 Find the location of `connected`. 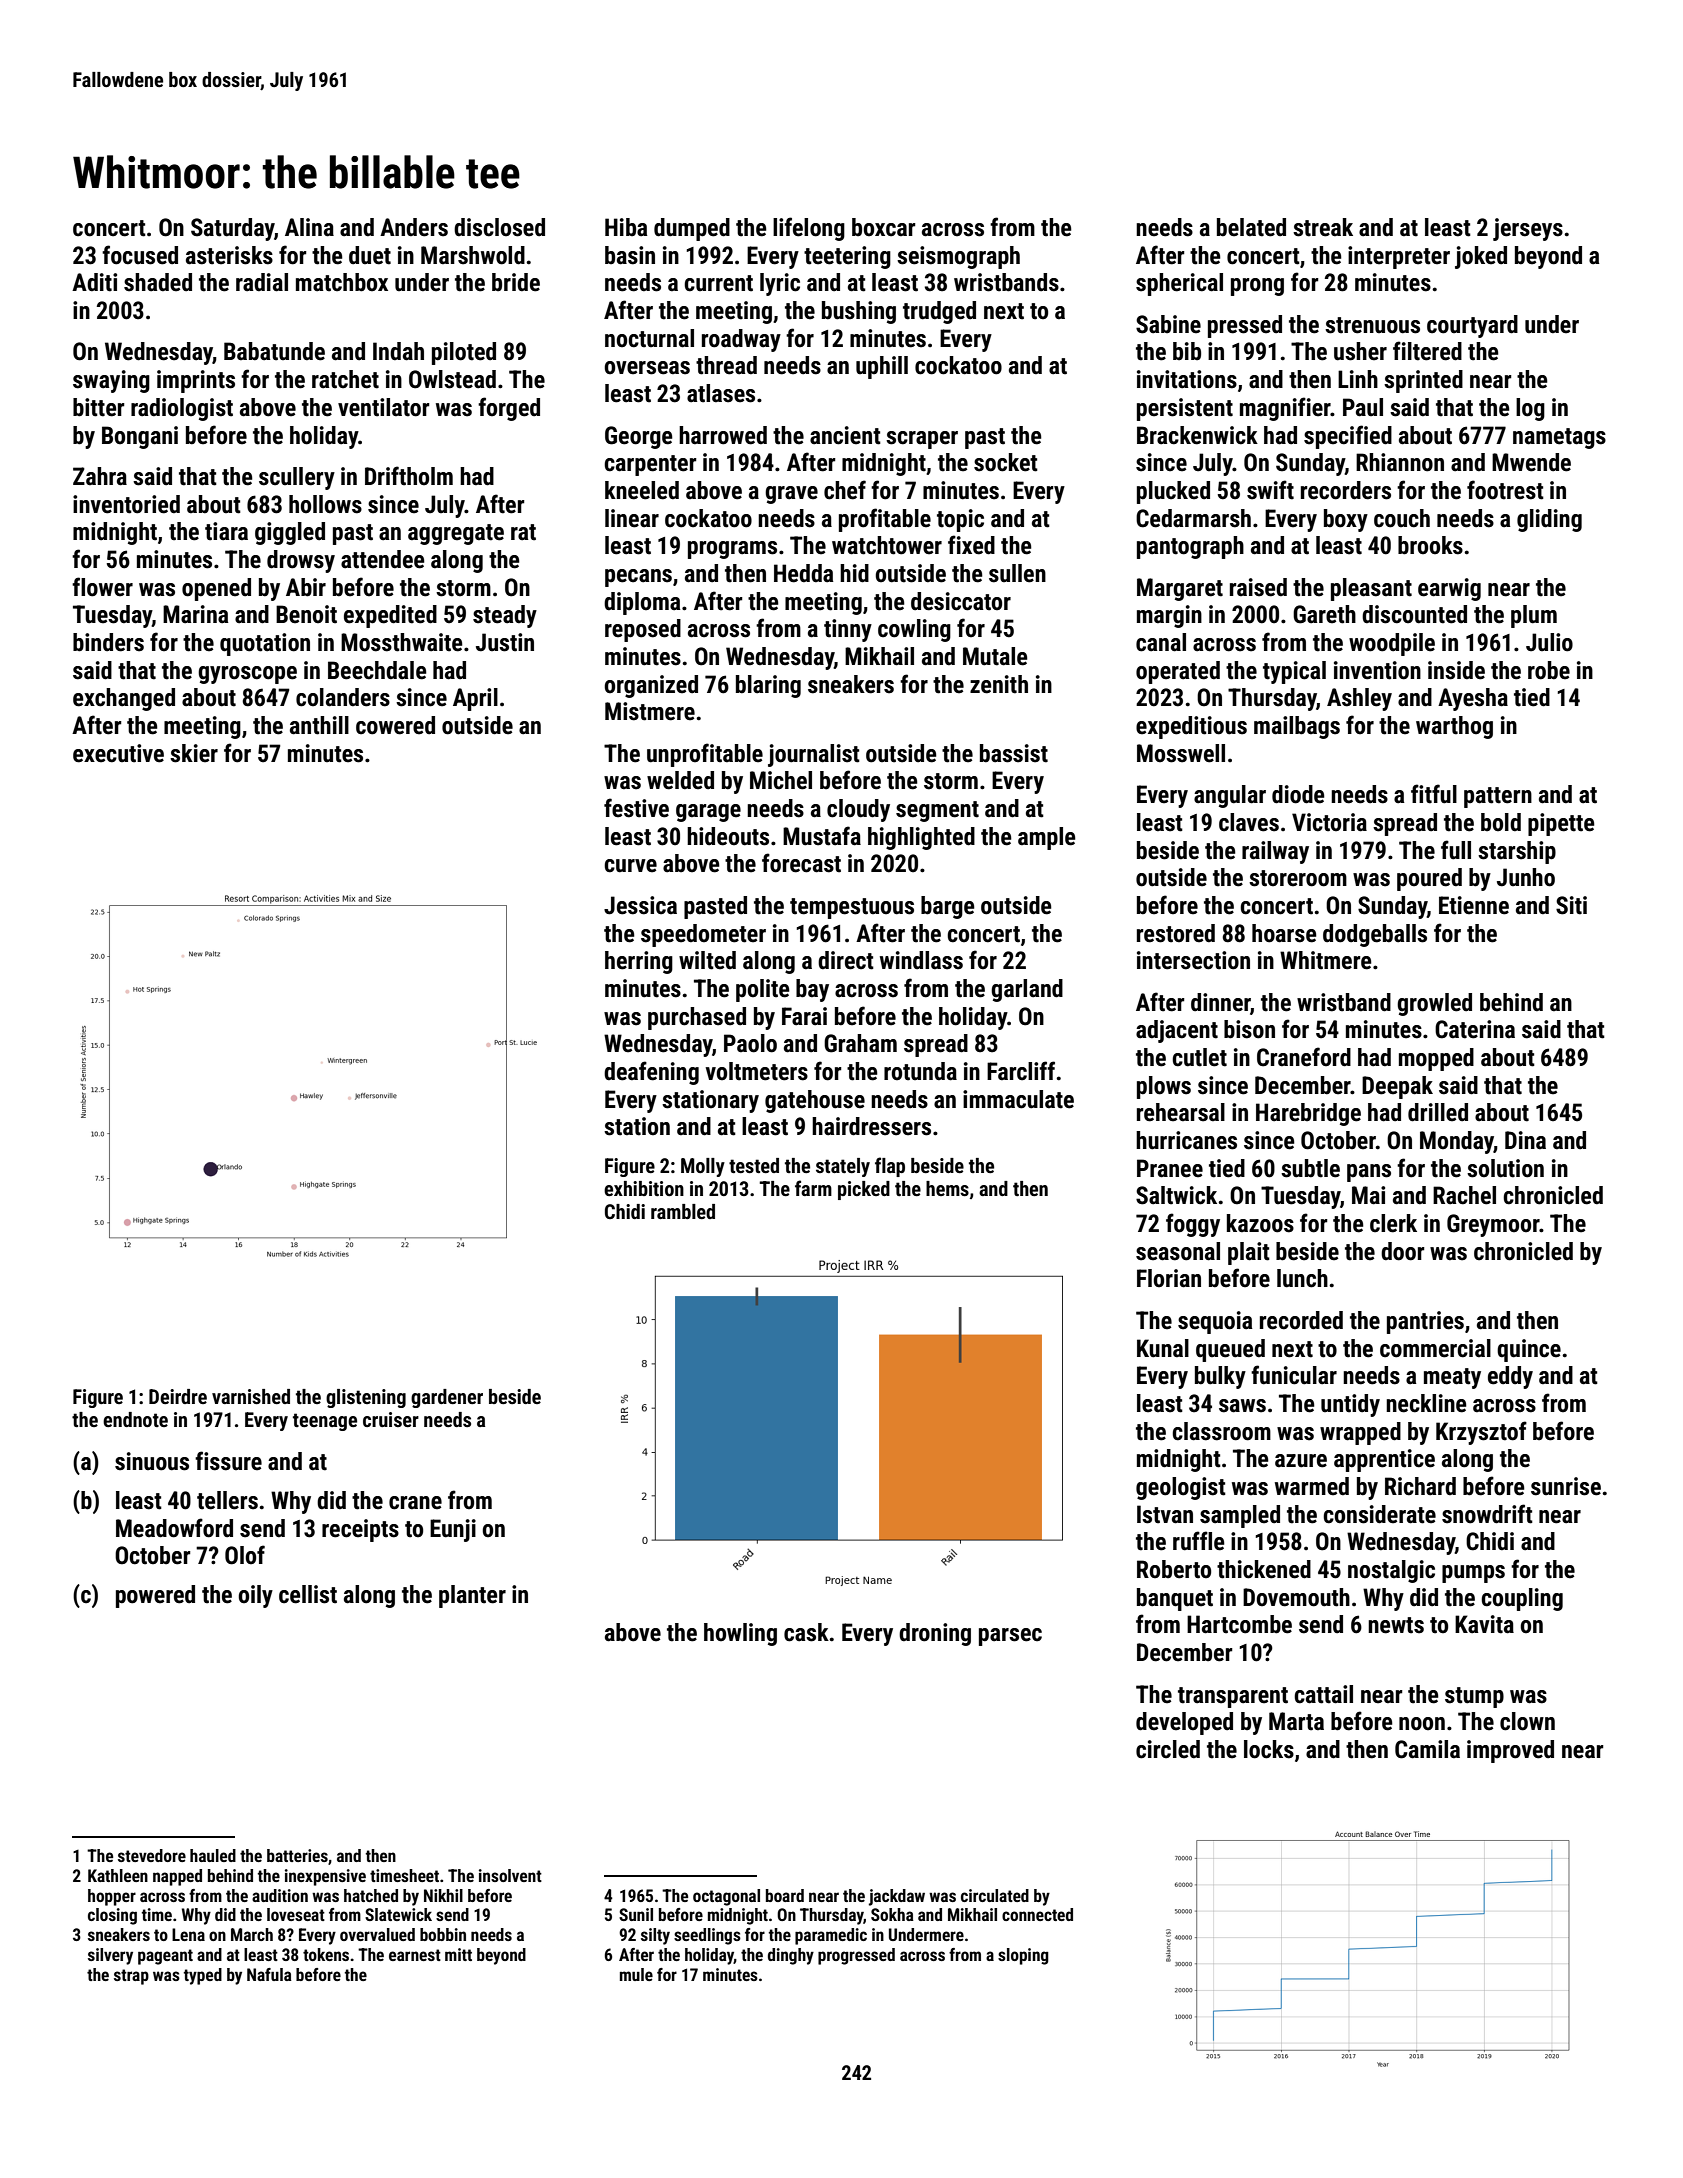

connected is located at coordinates (1037, 1914).
